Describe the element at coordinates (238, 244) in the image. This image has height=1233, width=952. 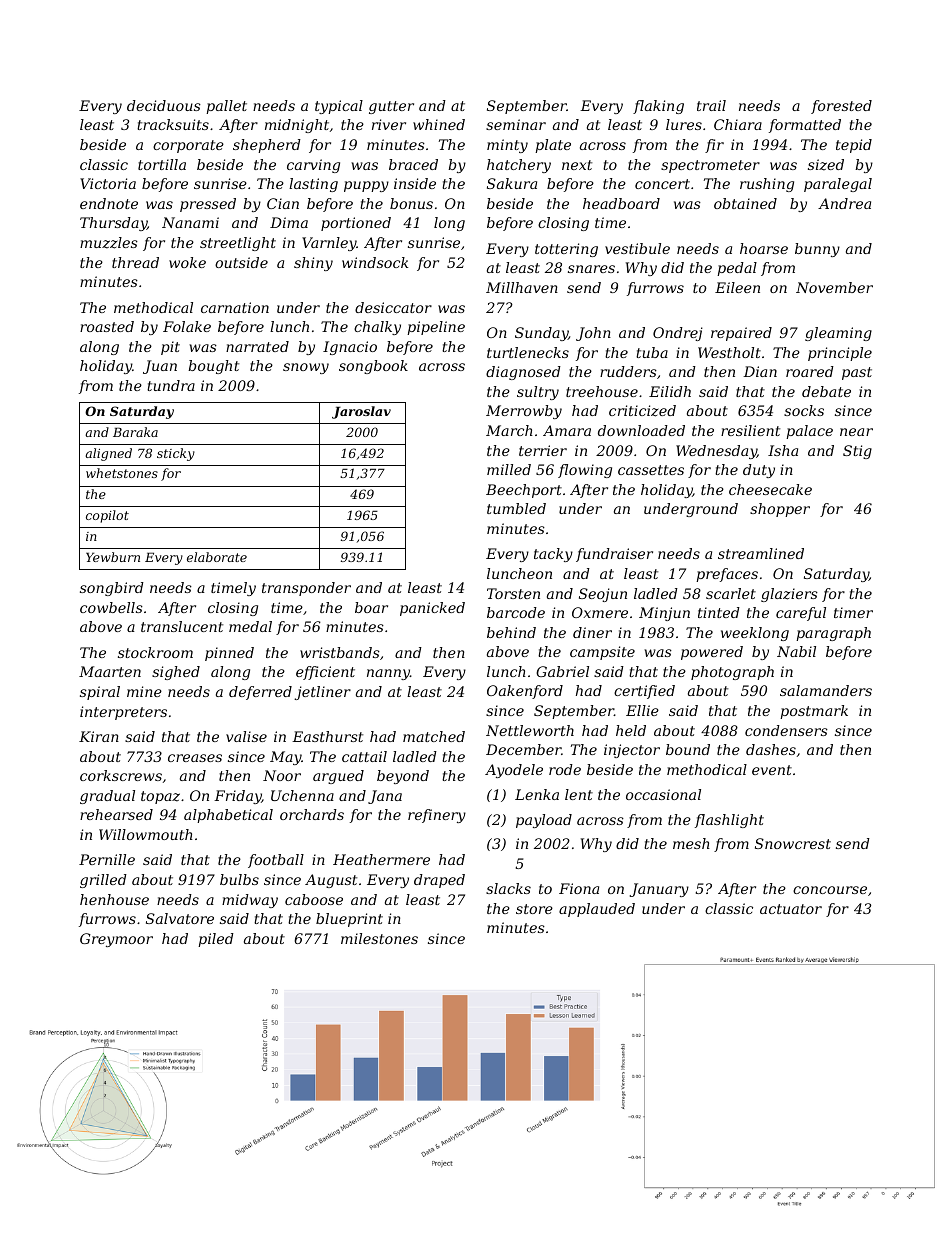
I see `streetlight` at that location.
